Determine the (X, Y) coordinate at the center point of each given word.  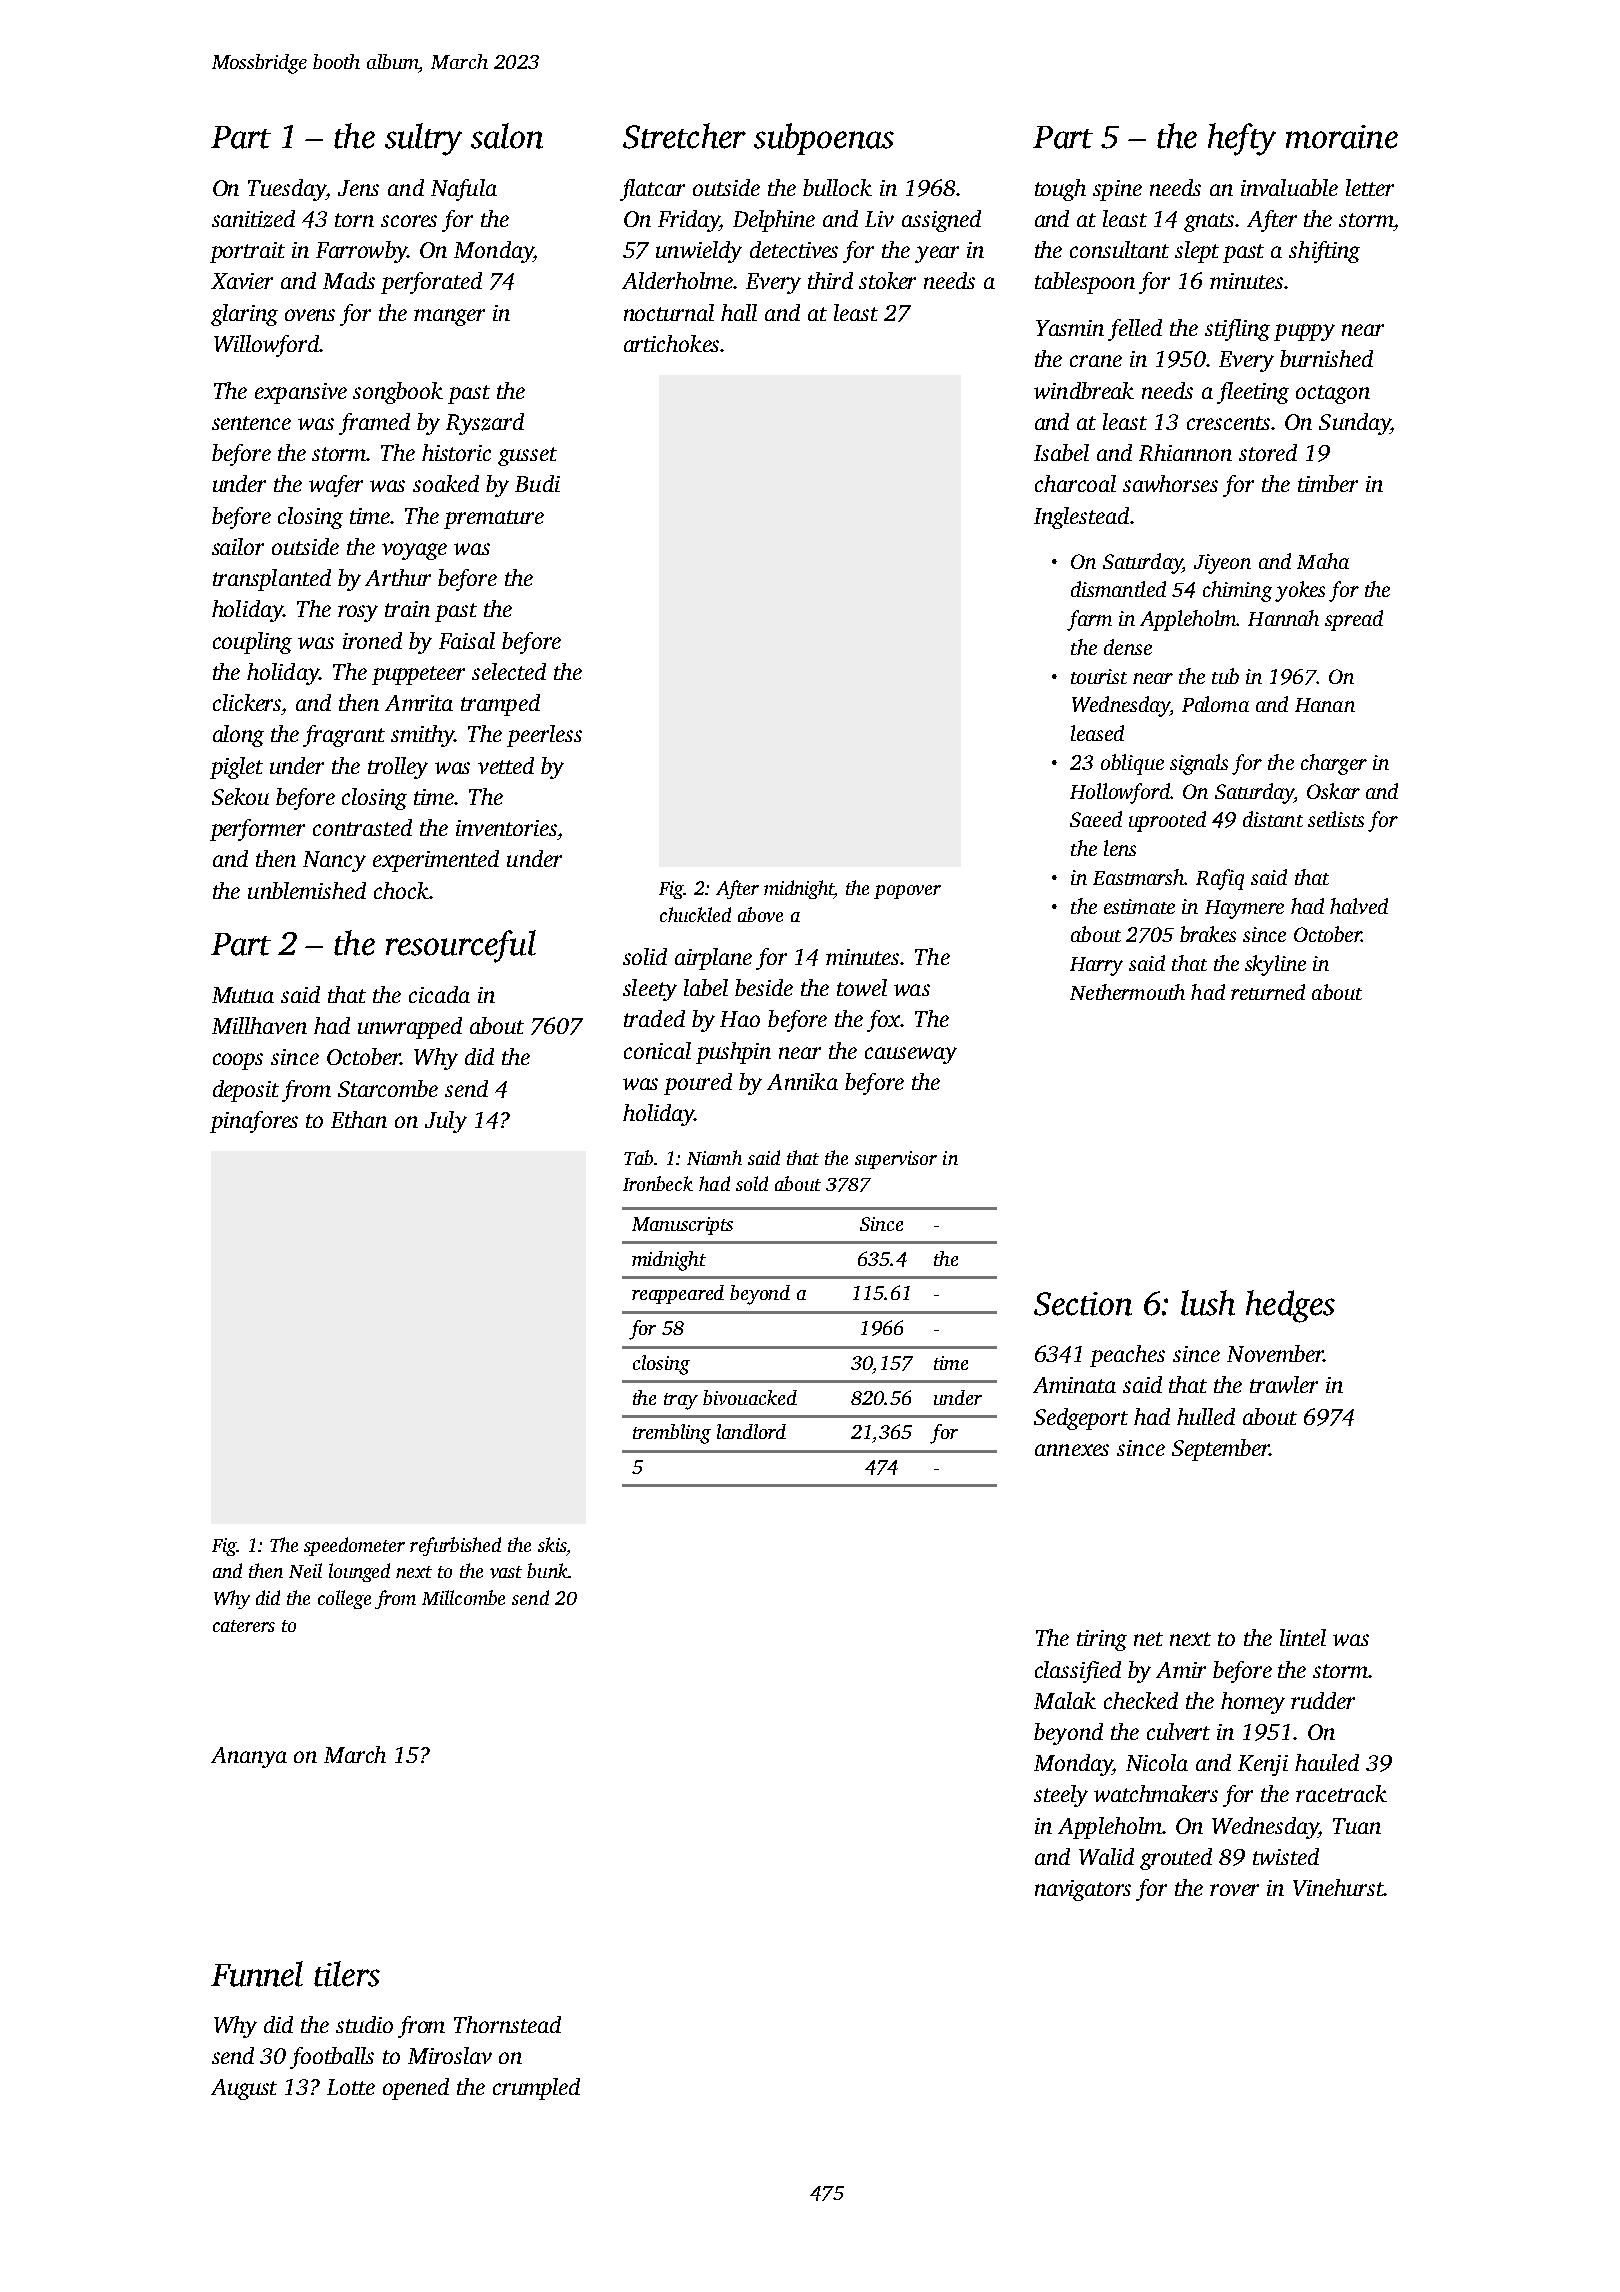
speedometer (354, 1546)
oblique (1132, 764)
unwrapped (410, 1028)
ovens (310, 315)
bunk (547, 1570)
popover (907, 892)
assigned (941, 221)
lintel (1303, 1637)
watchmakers (1156, 1793)
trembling (672, 1434)
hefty (1242, 139)
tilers (347, 1974)
